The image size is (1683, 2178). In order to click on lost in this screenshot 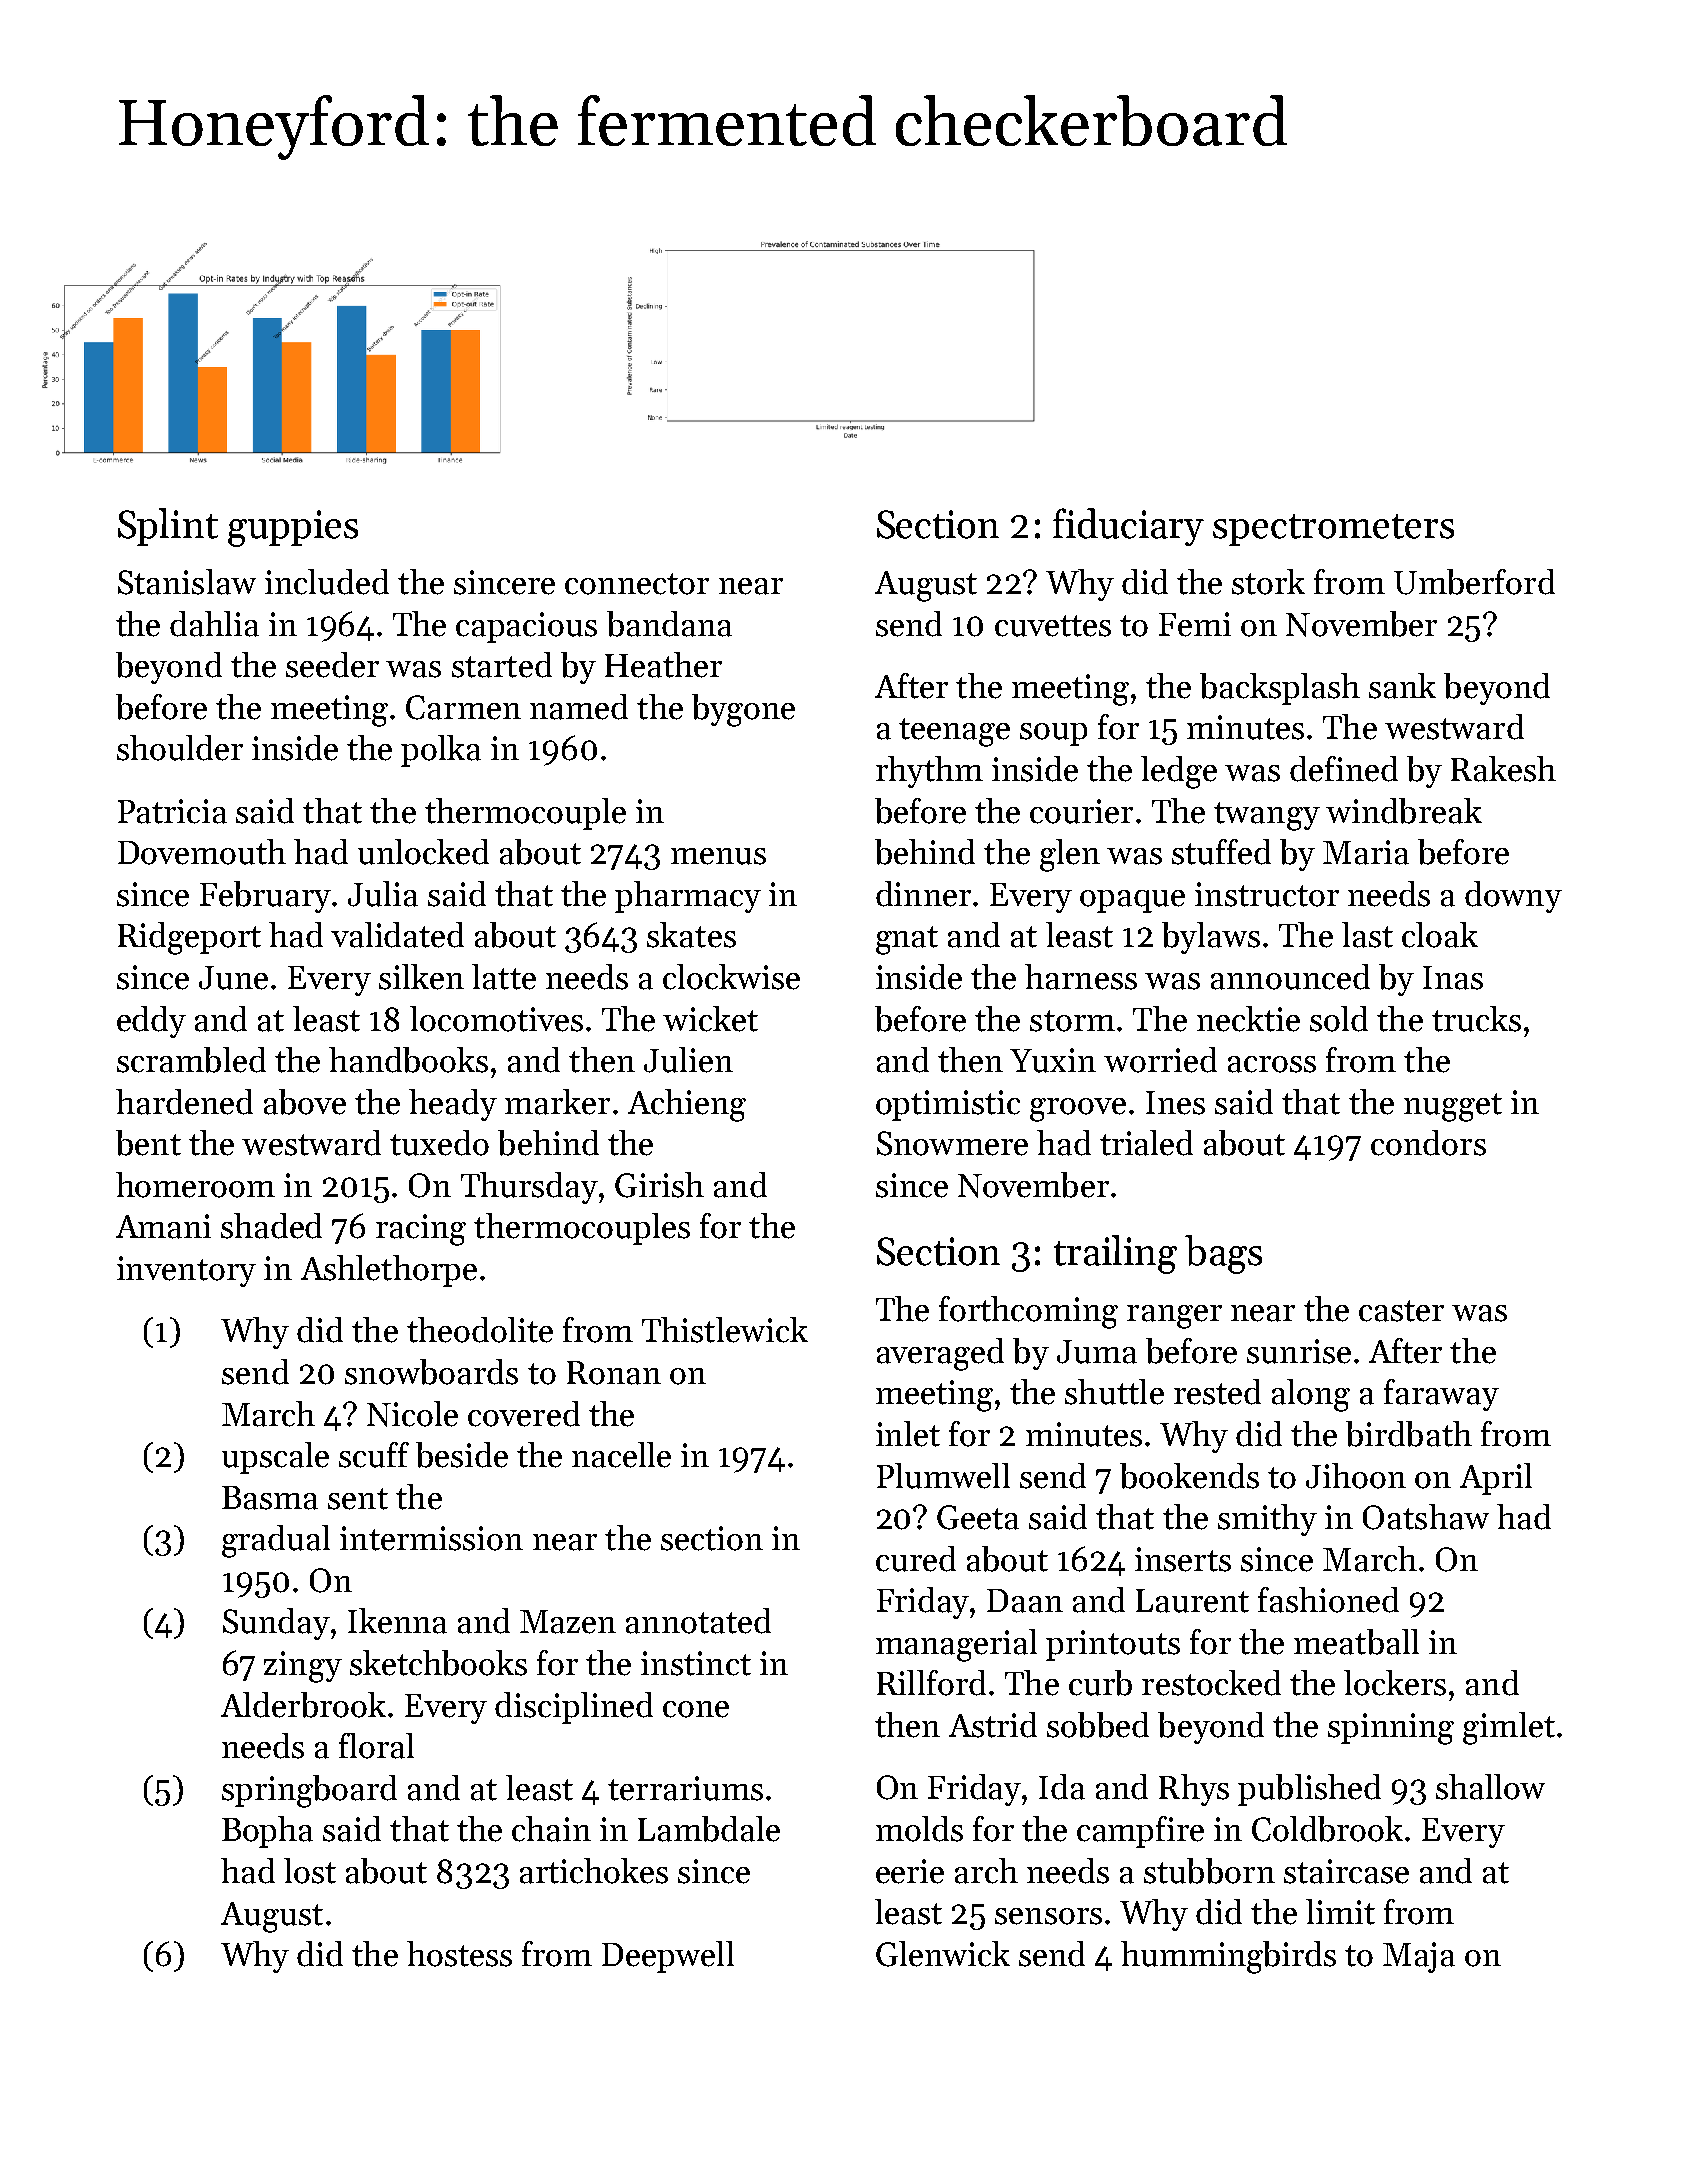, I will do `click(310, 1871)`.
